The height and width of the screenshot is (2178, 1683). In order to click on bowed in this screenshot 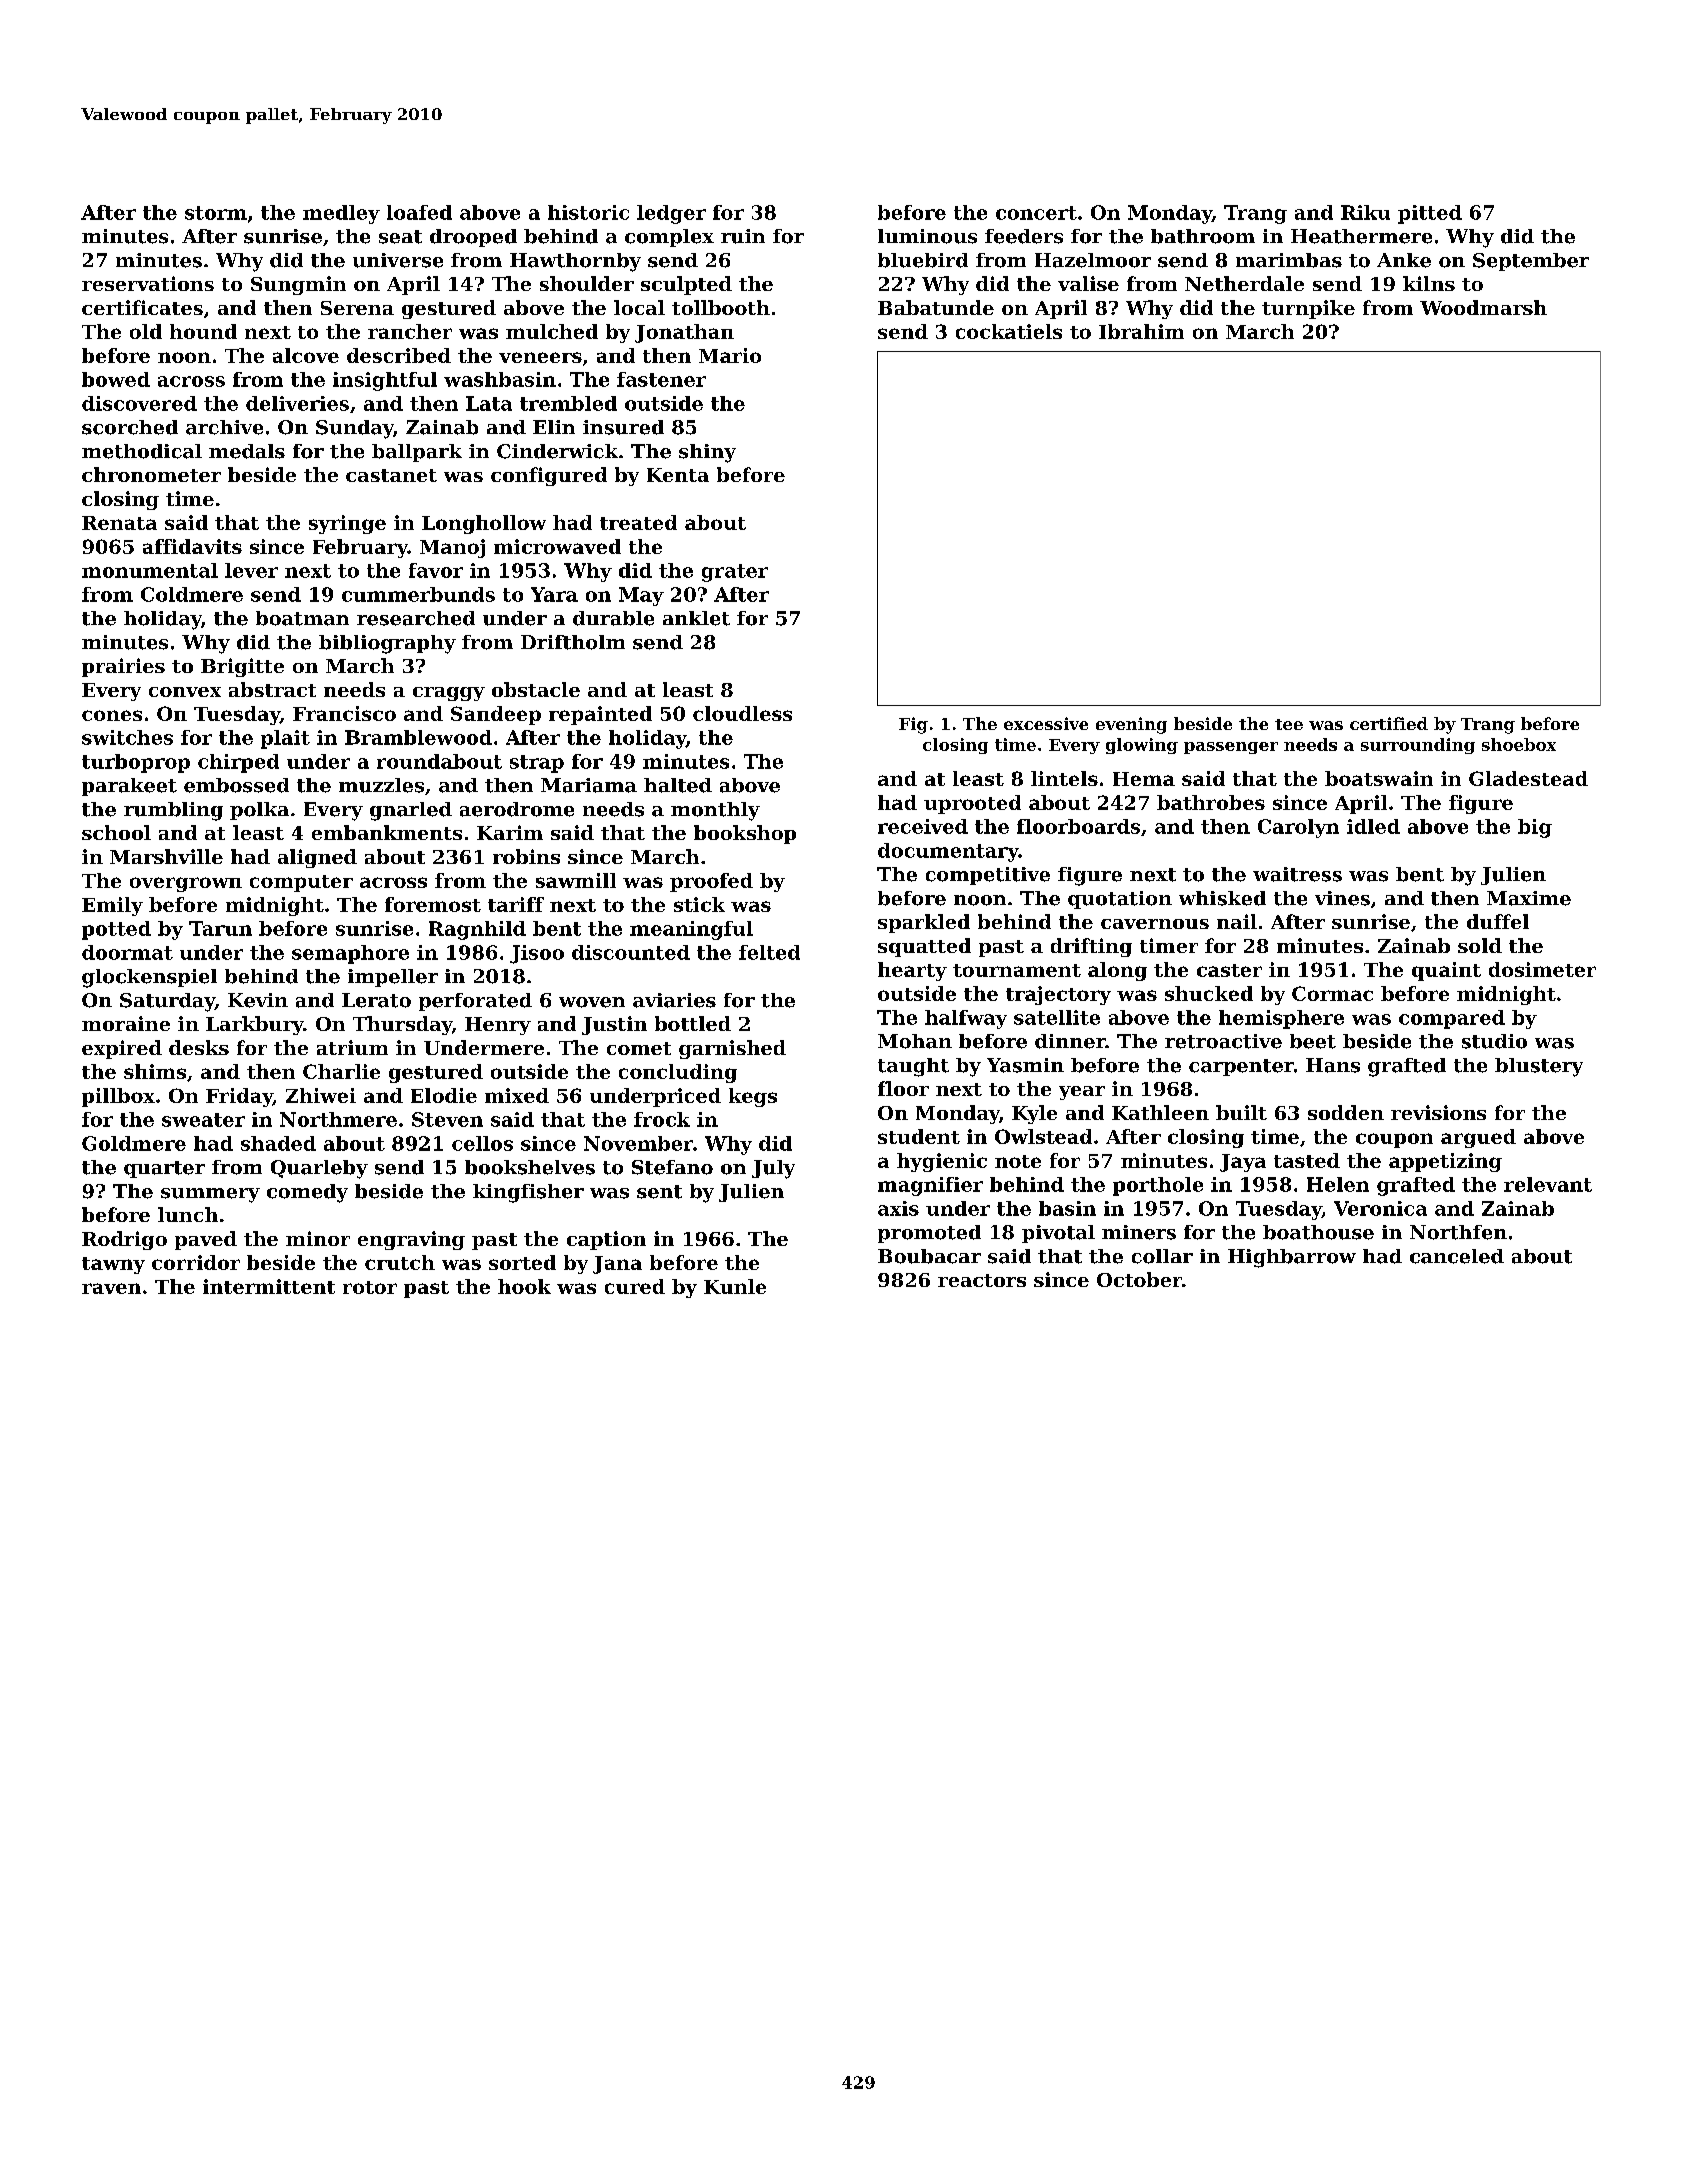, I will do `click(116, 379)`.
